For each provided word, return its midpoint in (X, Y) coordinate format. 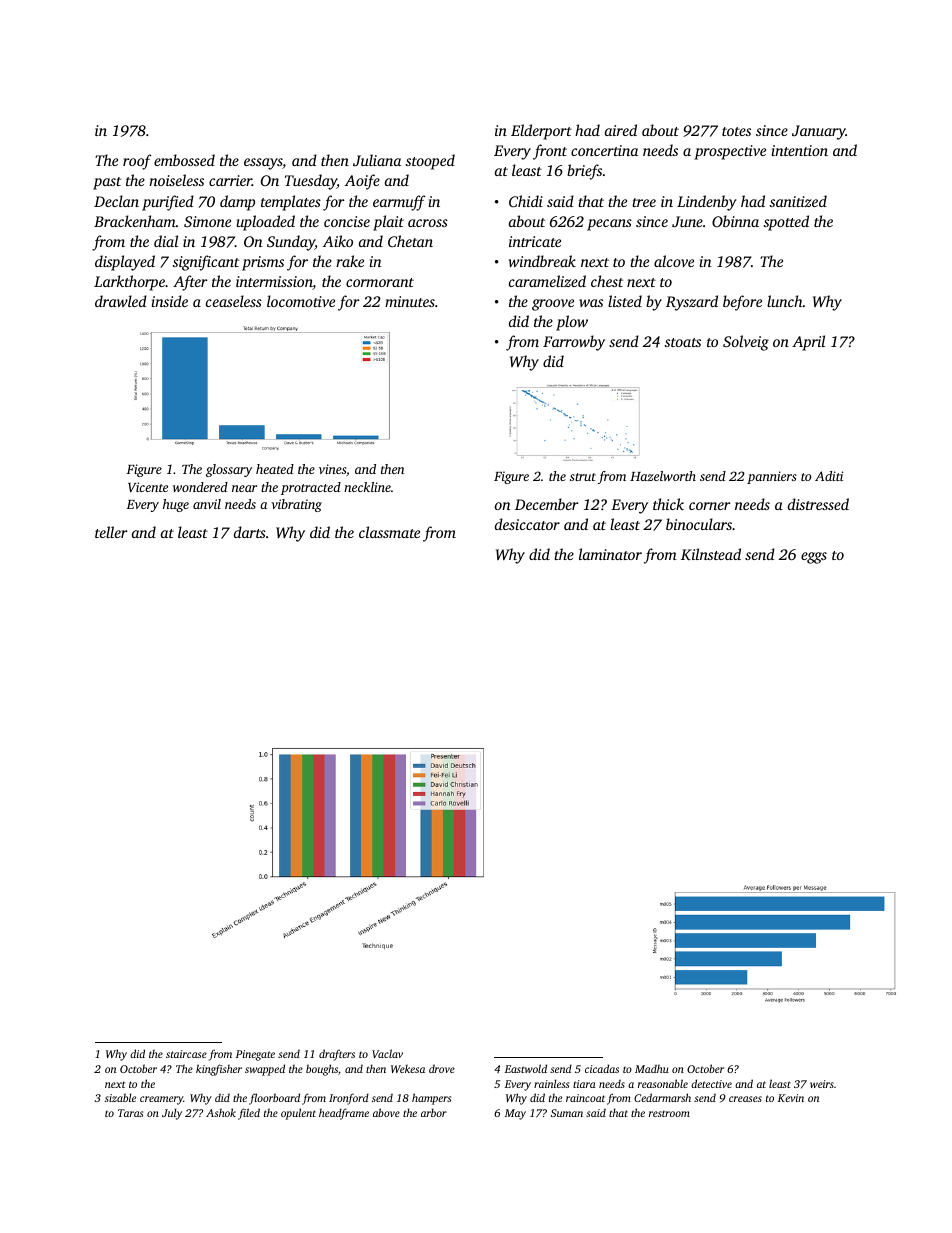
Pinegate (255, 1055)
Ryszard (692, 303)
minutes (410, 301)
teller (111, 532)
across (428, 223)
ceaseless (234, 301)
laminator (610, 554)
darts (250, 532)
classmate (389, 532)
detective (711, 1083)
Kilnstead (711, 554)
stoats (683, 342)
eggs (814, 558)
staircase (186, 1054)
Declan (116, 201)
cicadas (602, 1068)
